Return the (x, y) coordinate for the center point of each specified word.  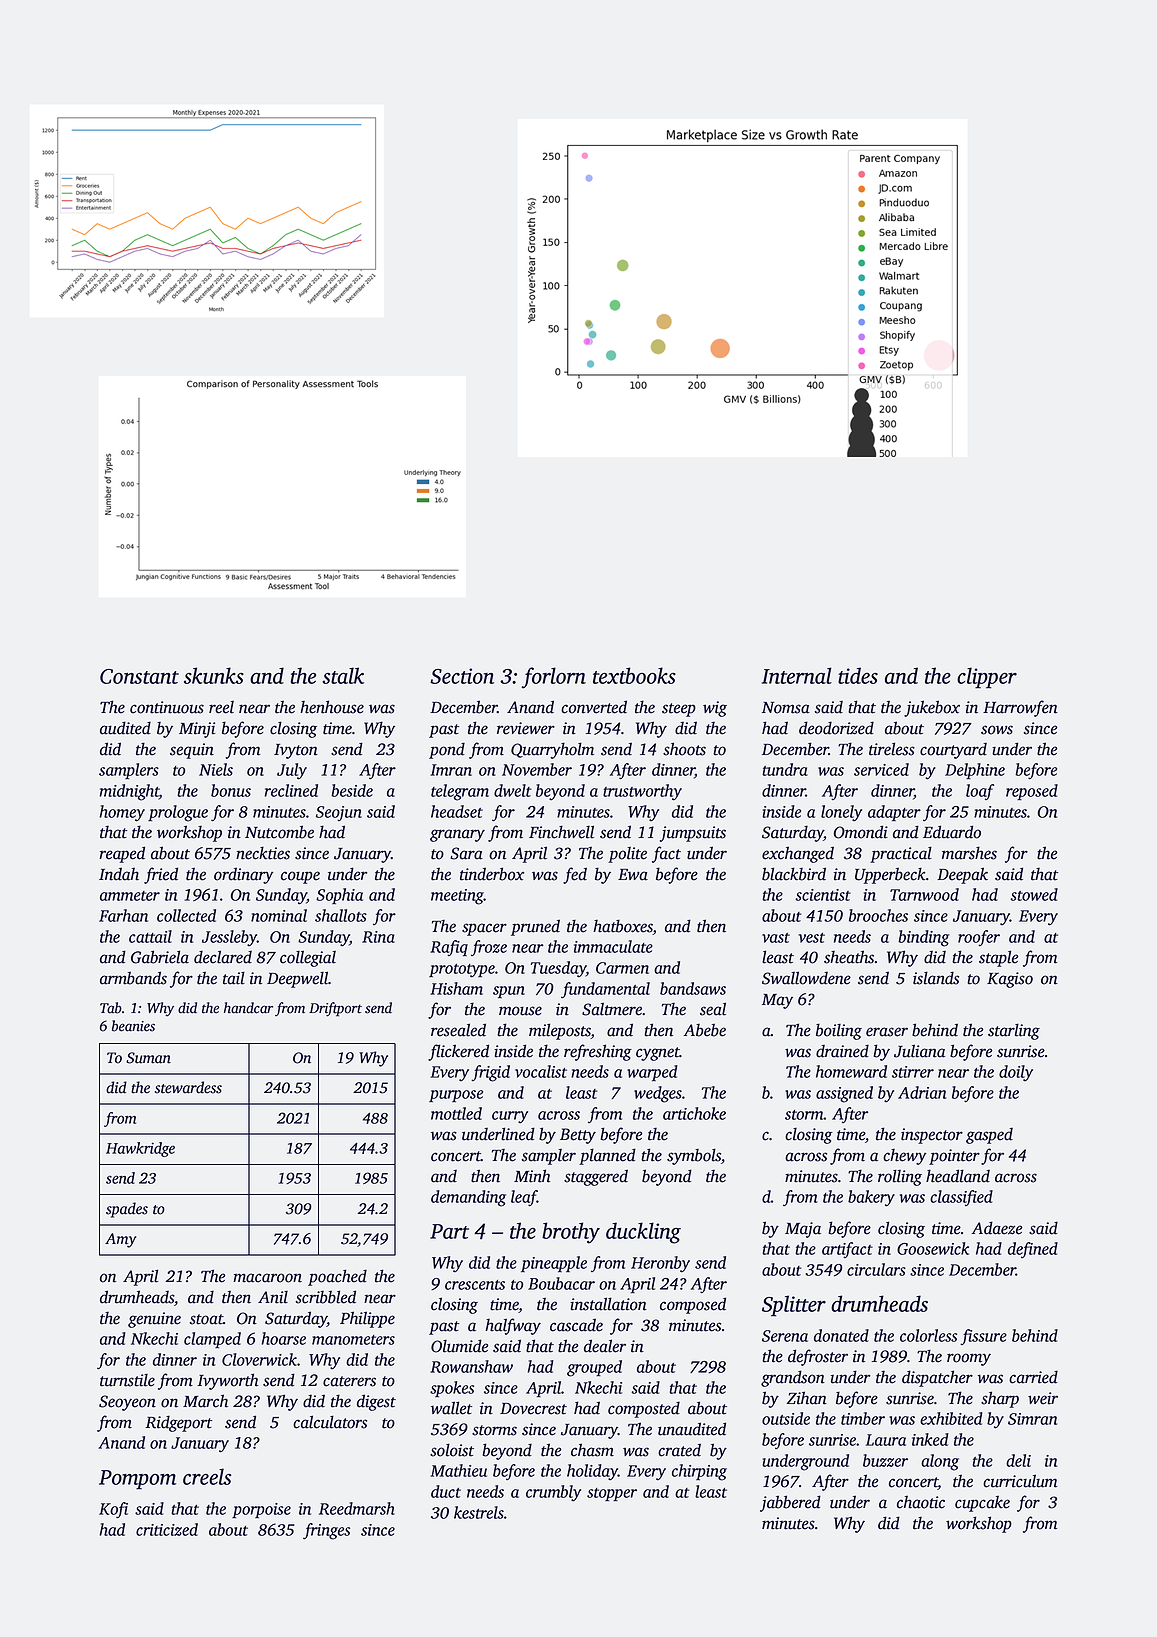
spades (127, 1210)
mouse (520, 1011)
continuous (167, 707)
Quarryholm (552, 750)
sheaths (849, 957)
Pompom (137, 1480)
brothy (571, 1233)
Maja (803, 1230)
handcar (248, 1008)
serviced (881, 769)
